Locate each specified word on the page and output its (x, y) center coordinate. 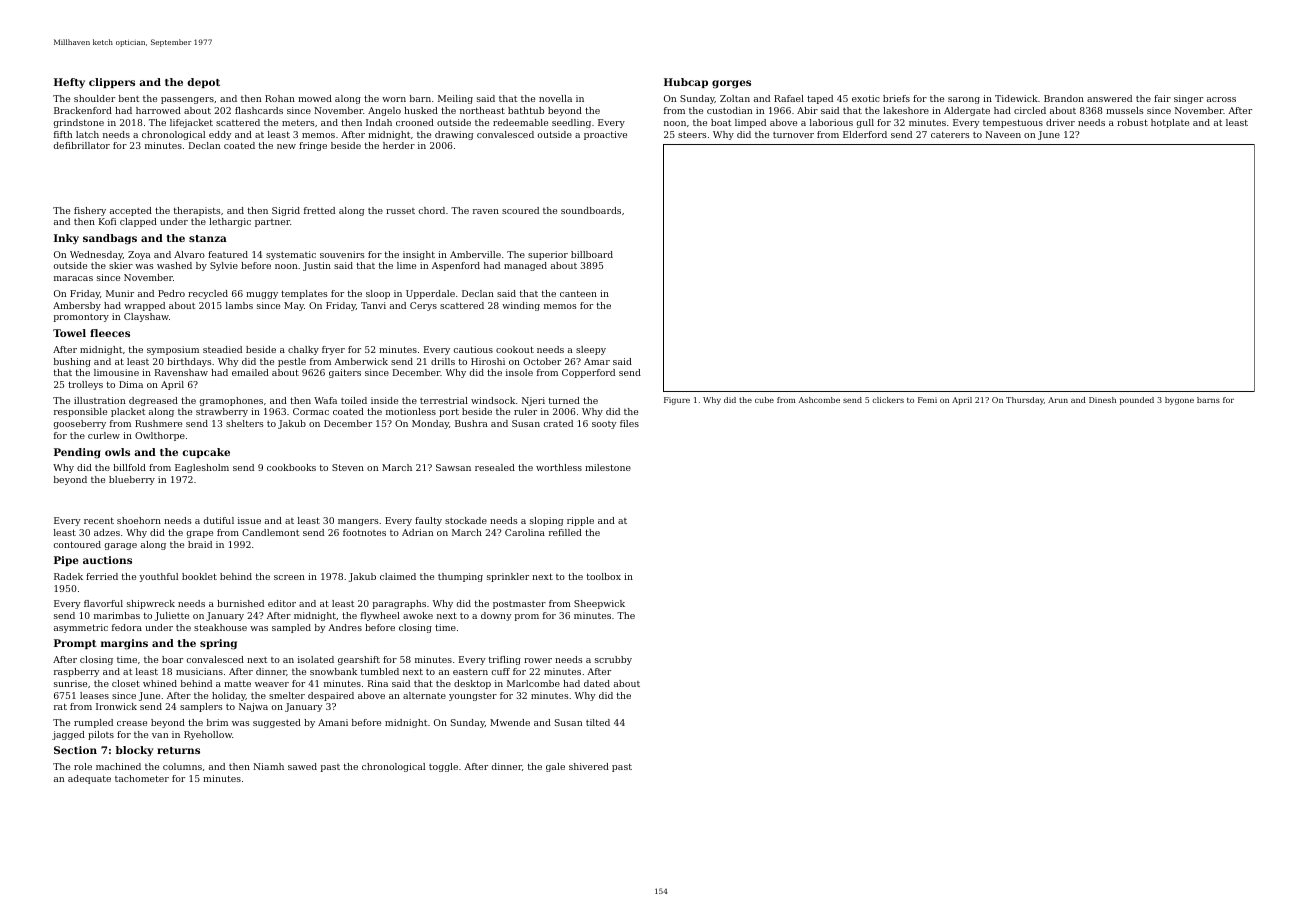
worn (394, 99)
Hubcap (686, 83)
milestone (608, 467)
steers (692, 135)
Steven (348, 467)
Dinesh (1102, 400)
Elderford (865, 134)
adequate (89, 779)
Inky (66, 239)
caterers (950, 134)
